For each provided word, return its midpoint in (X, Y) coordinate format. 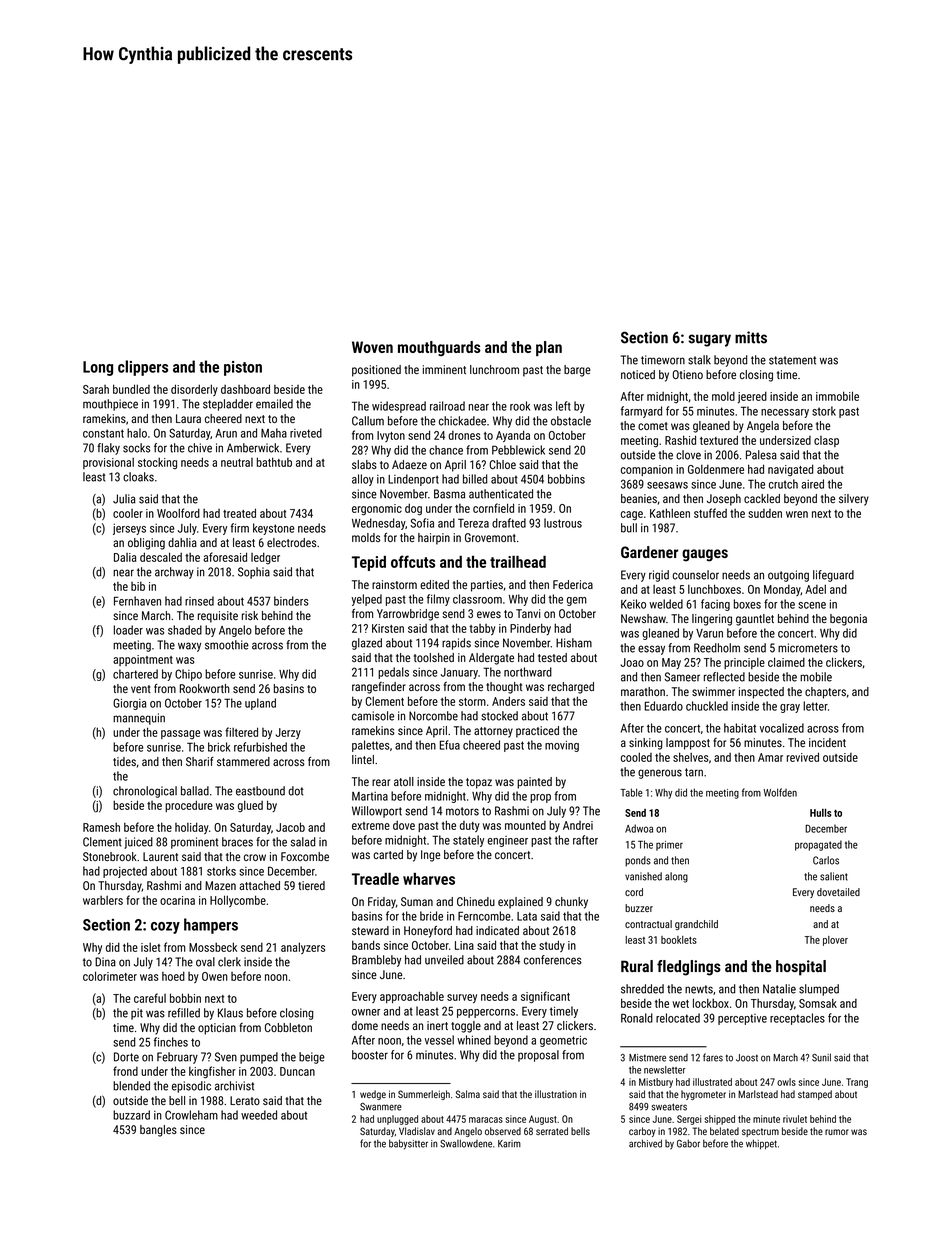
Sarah (96, 389)
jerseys (129, 529)
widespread (399, 407)
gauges (705, 555)
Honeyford (428, 932)
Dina (105, 962)
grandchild (696, 925)
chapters (825, 693)
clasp (826, 441)
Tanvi (528, 613)
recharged (571, 688)
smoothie (227, 645)
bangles (158, 1131)
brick (219, 747)
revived (803, 757)
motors (462, 811)
